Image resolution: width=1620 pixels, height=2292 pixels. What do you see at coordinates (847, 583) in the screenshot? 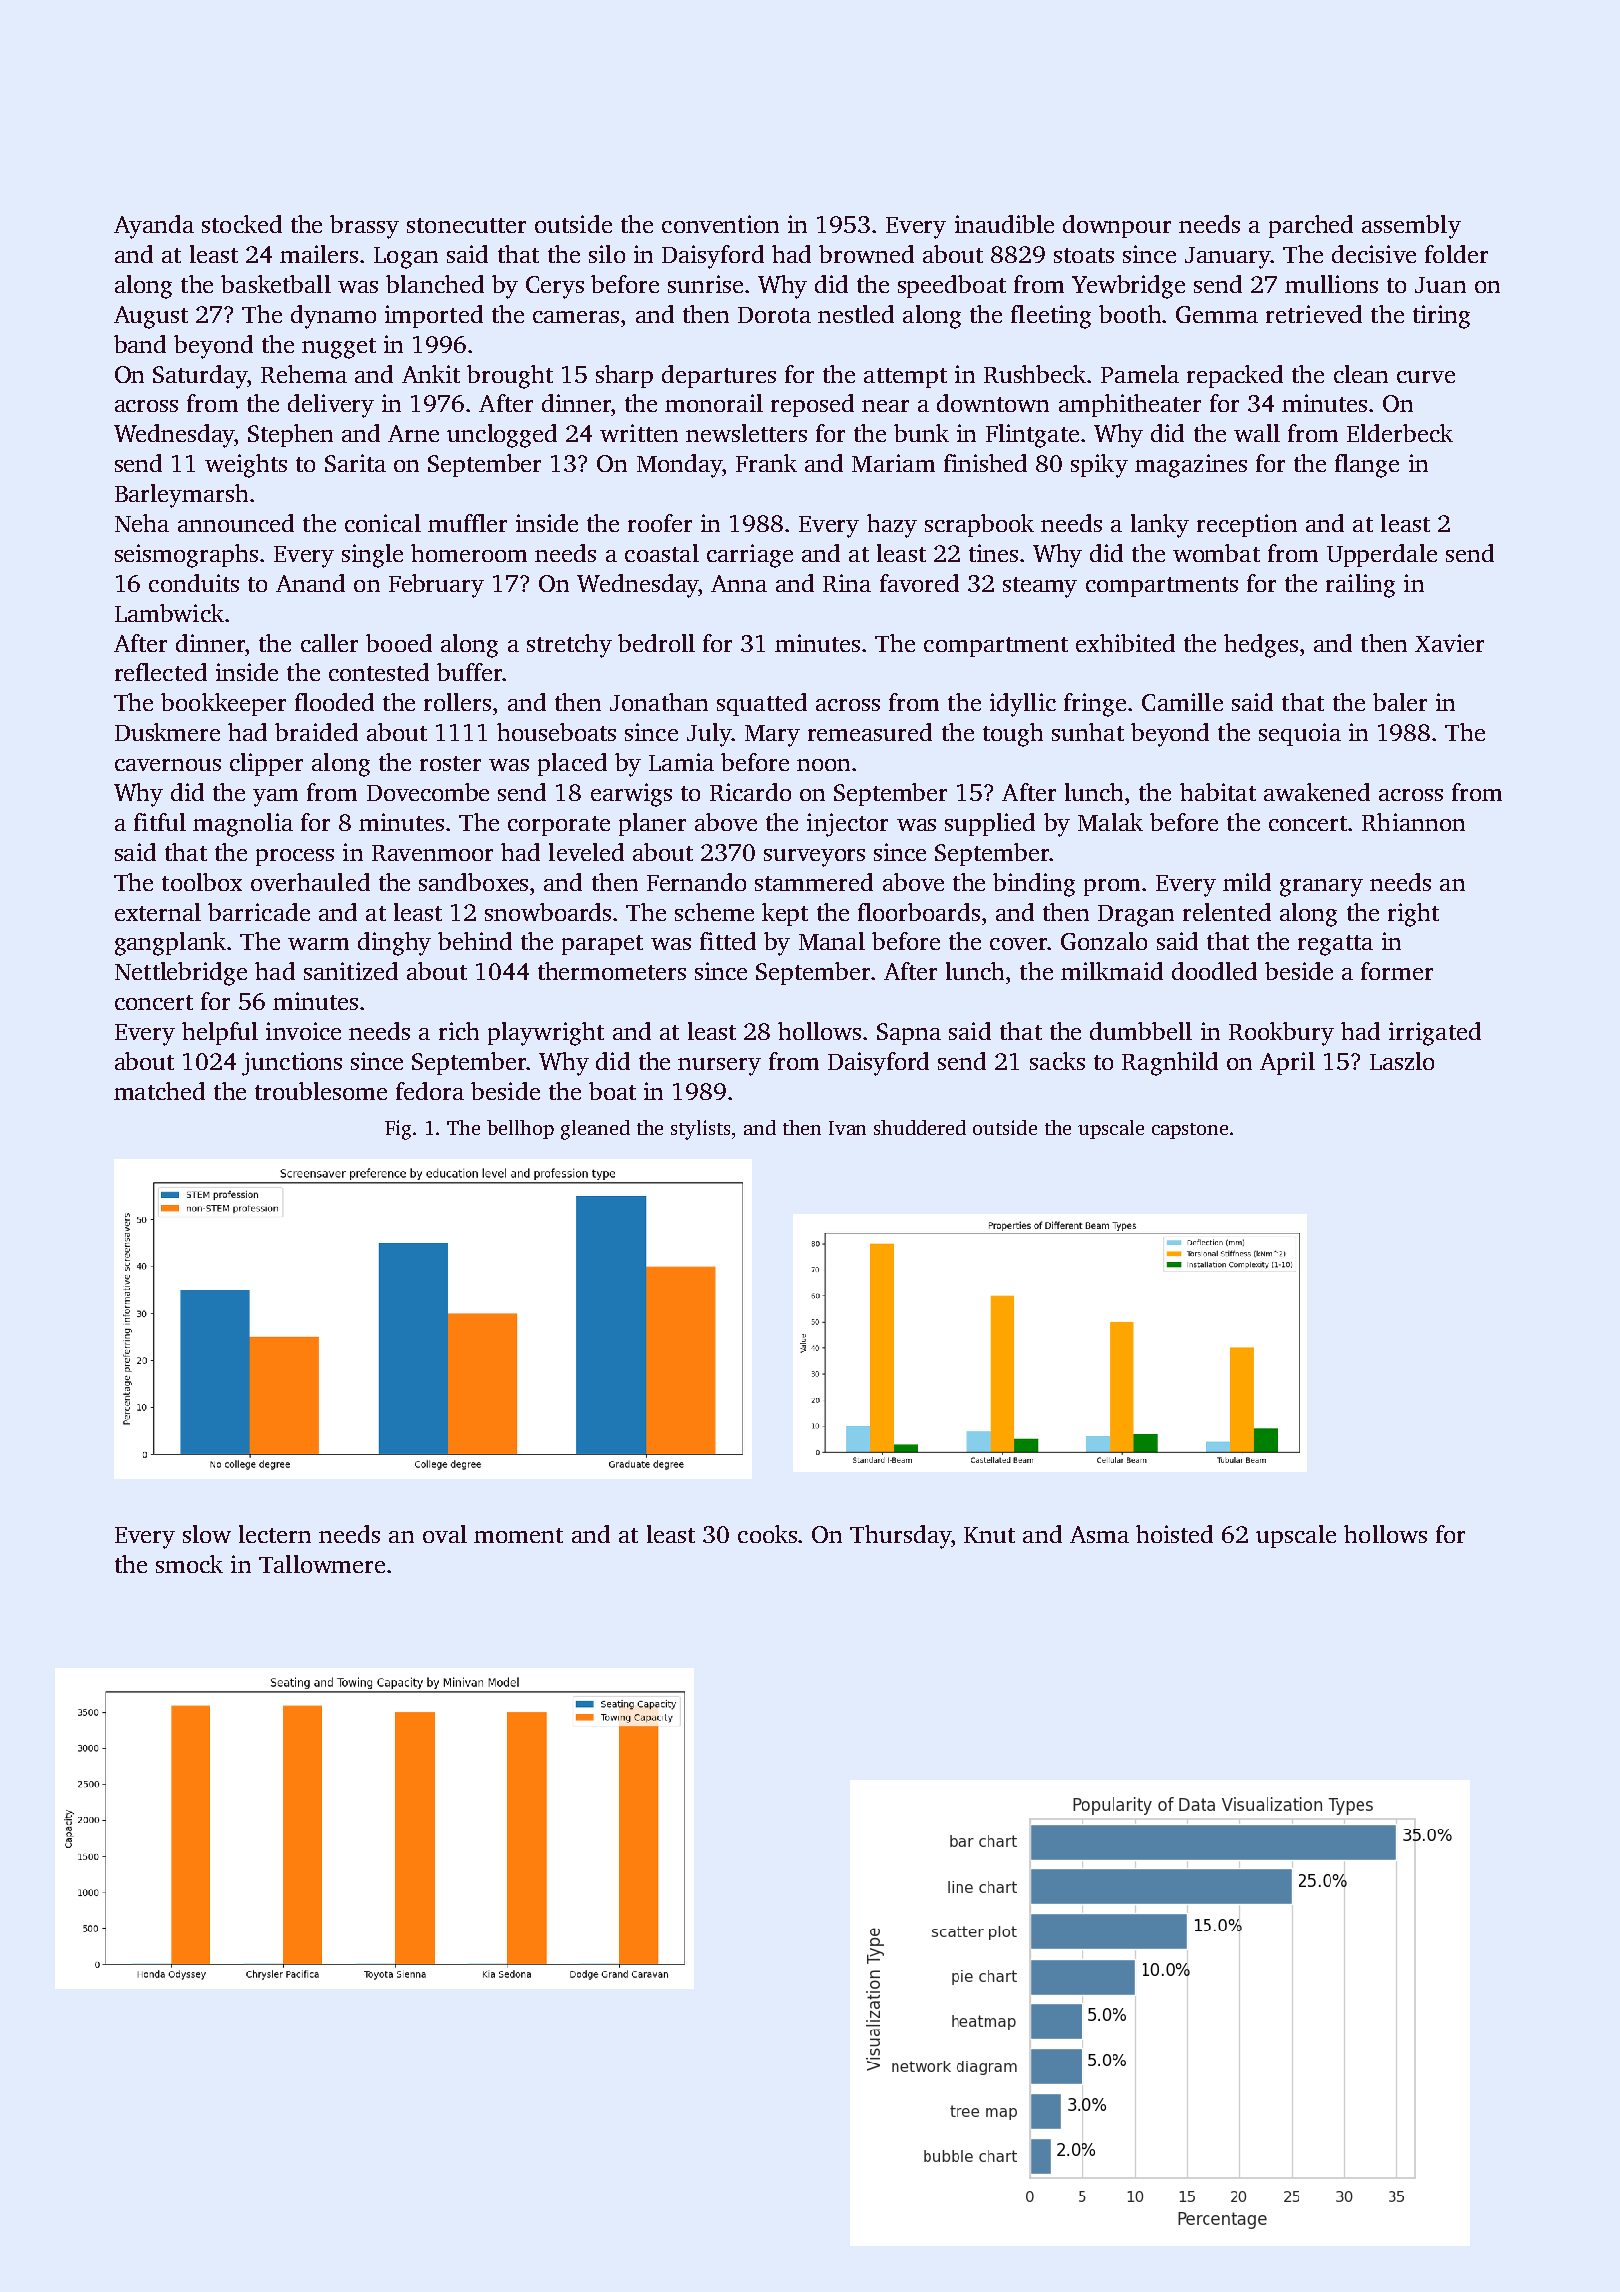
I see `Rina` at bounding box center [847, 583].
